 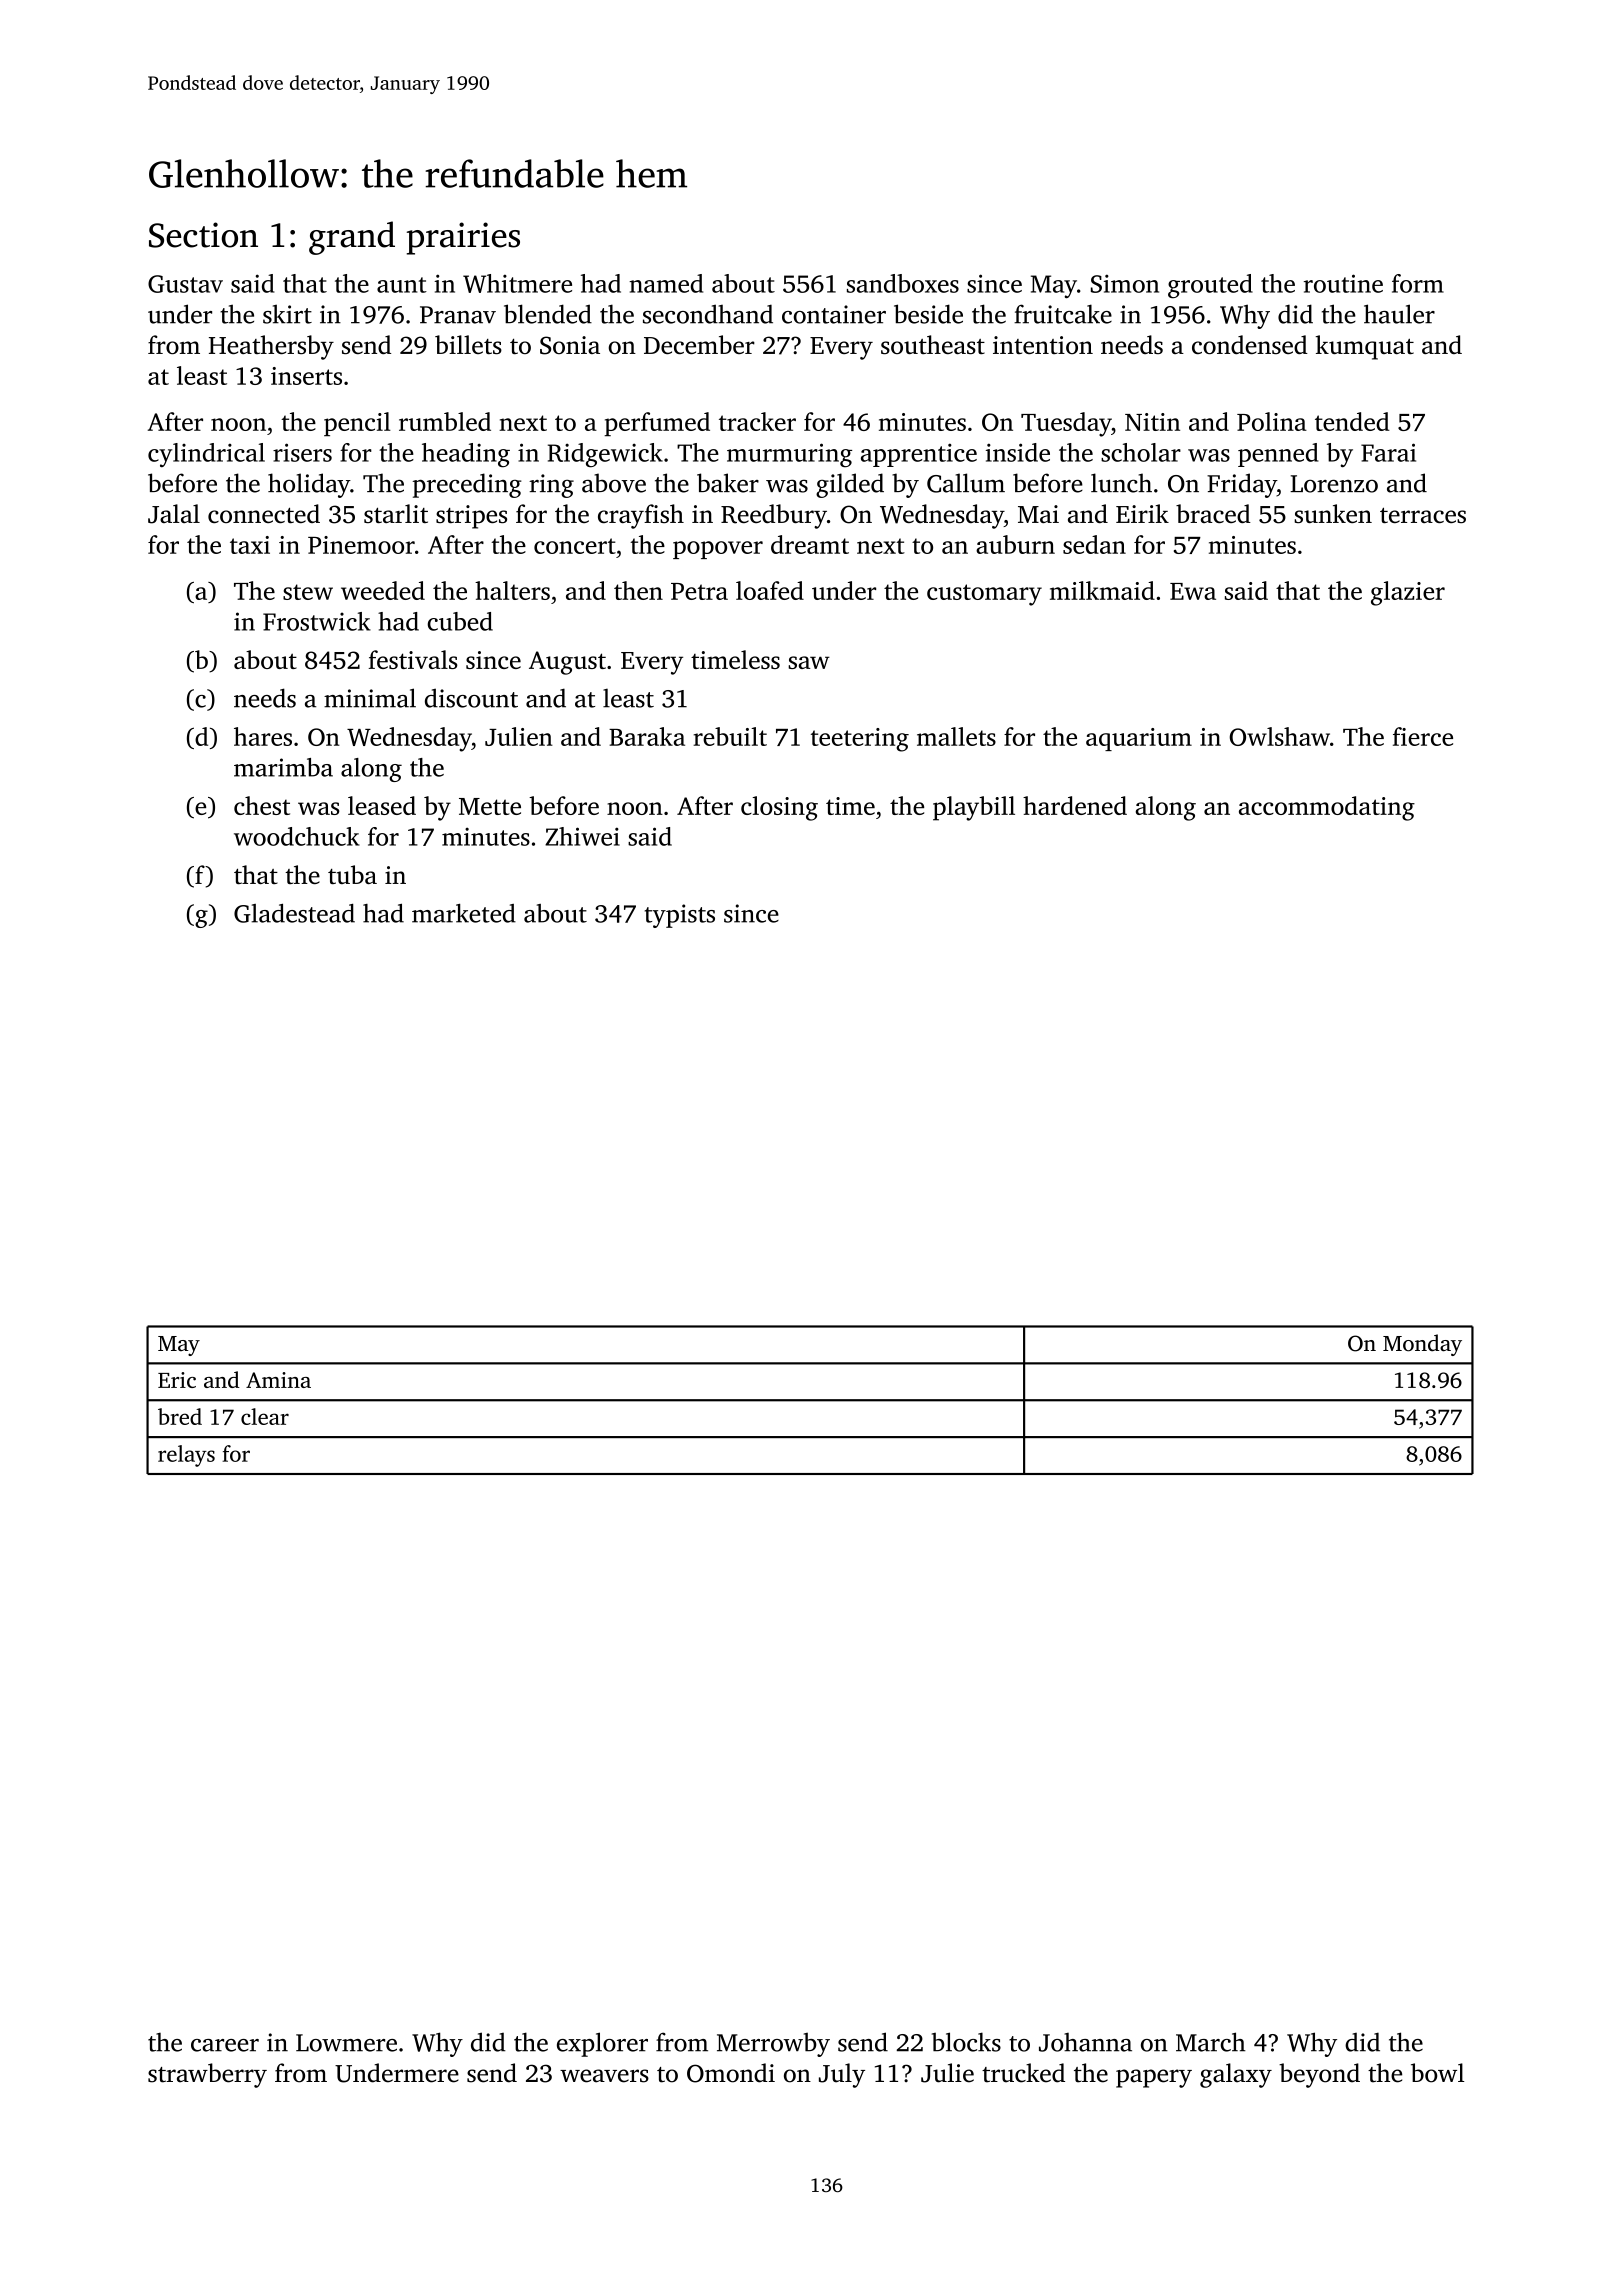 I want to click on strawberry, so click(x=207, y=2075).
